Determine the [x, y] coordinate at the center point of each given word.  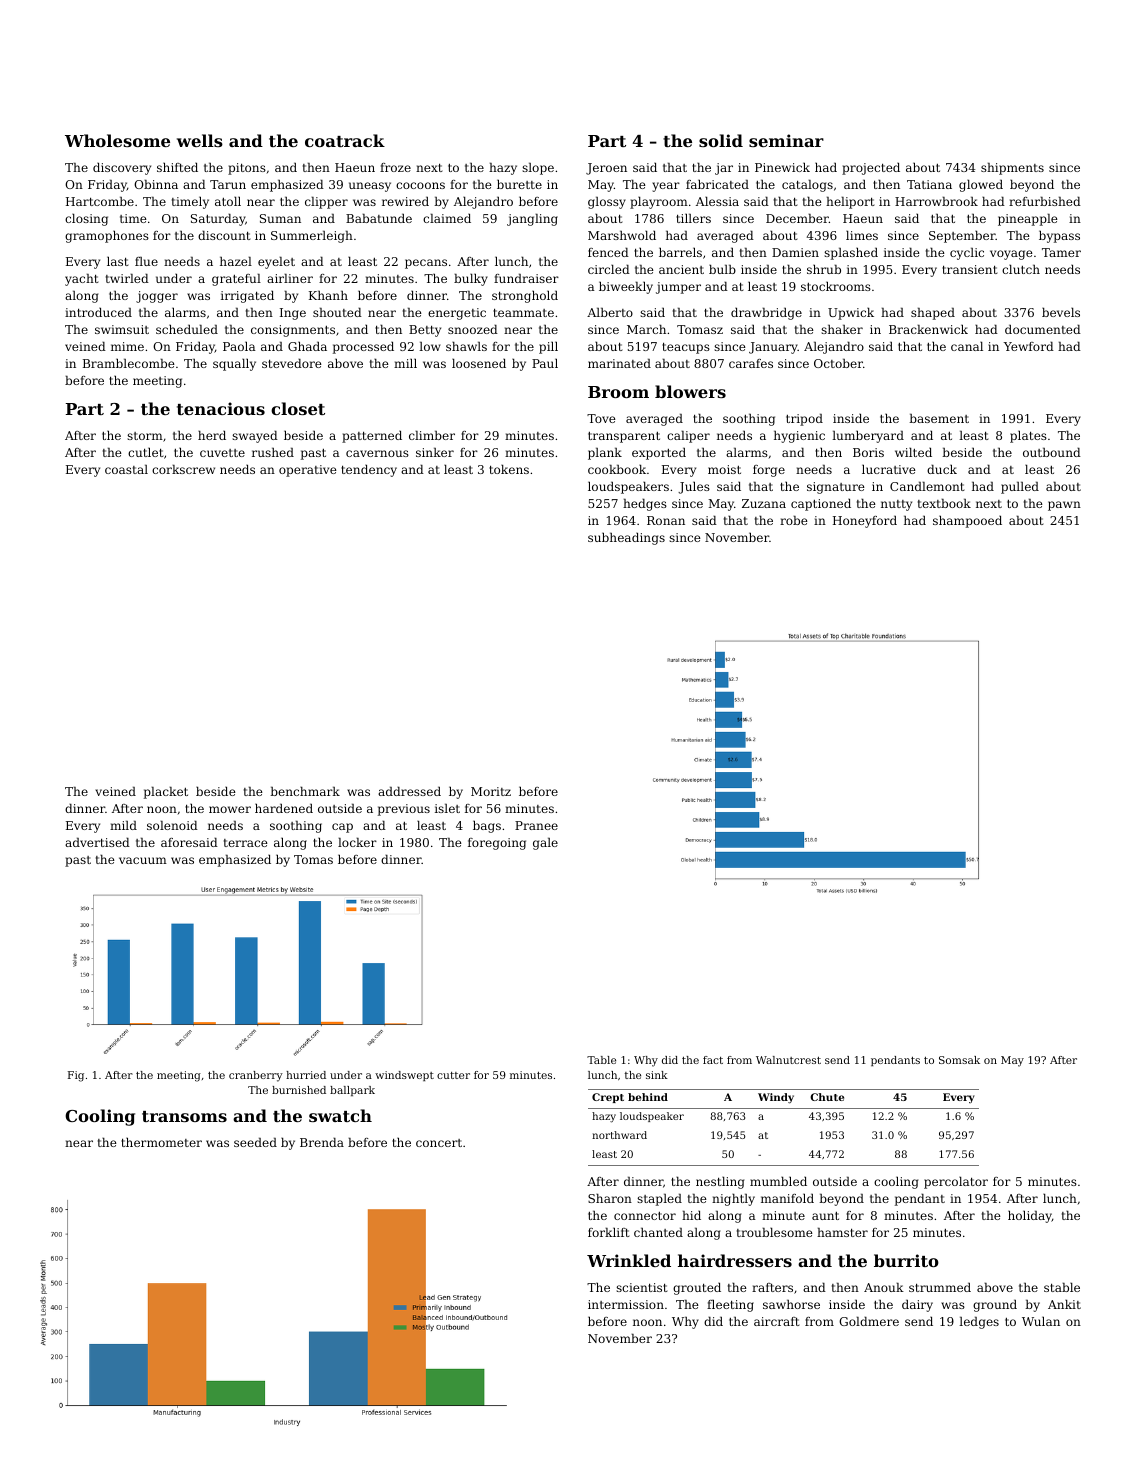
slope [538, 168]
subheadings [626, 538]
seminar [786, 140]
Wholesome [117, 140]
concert [439, 1143]
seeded [255, 1142]
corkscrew [183, 469]
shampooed [967, 521]
